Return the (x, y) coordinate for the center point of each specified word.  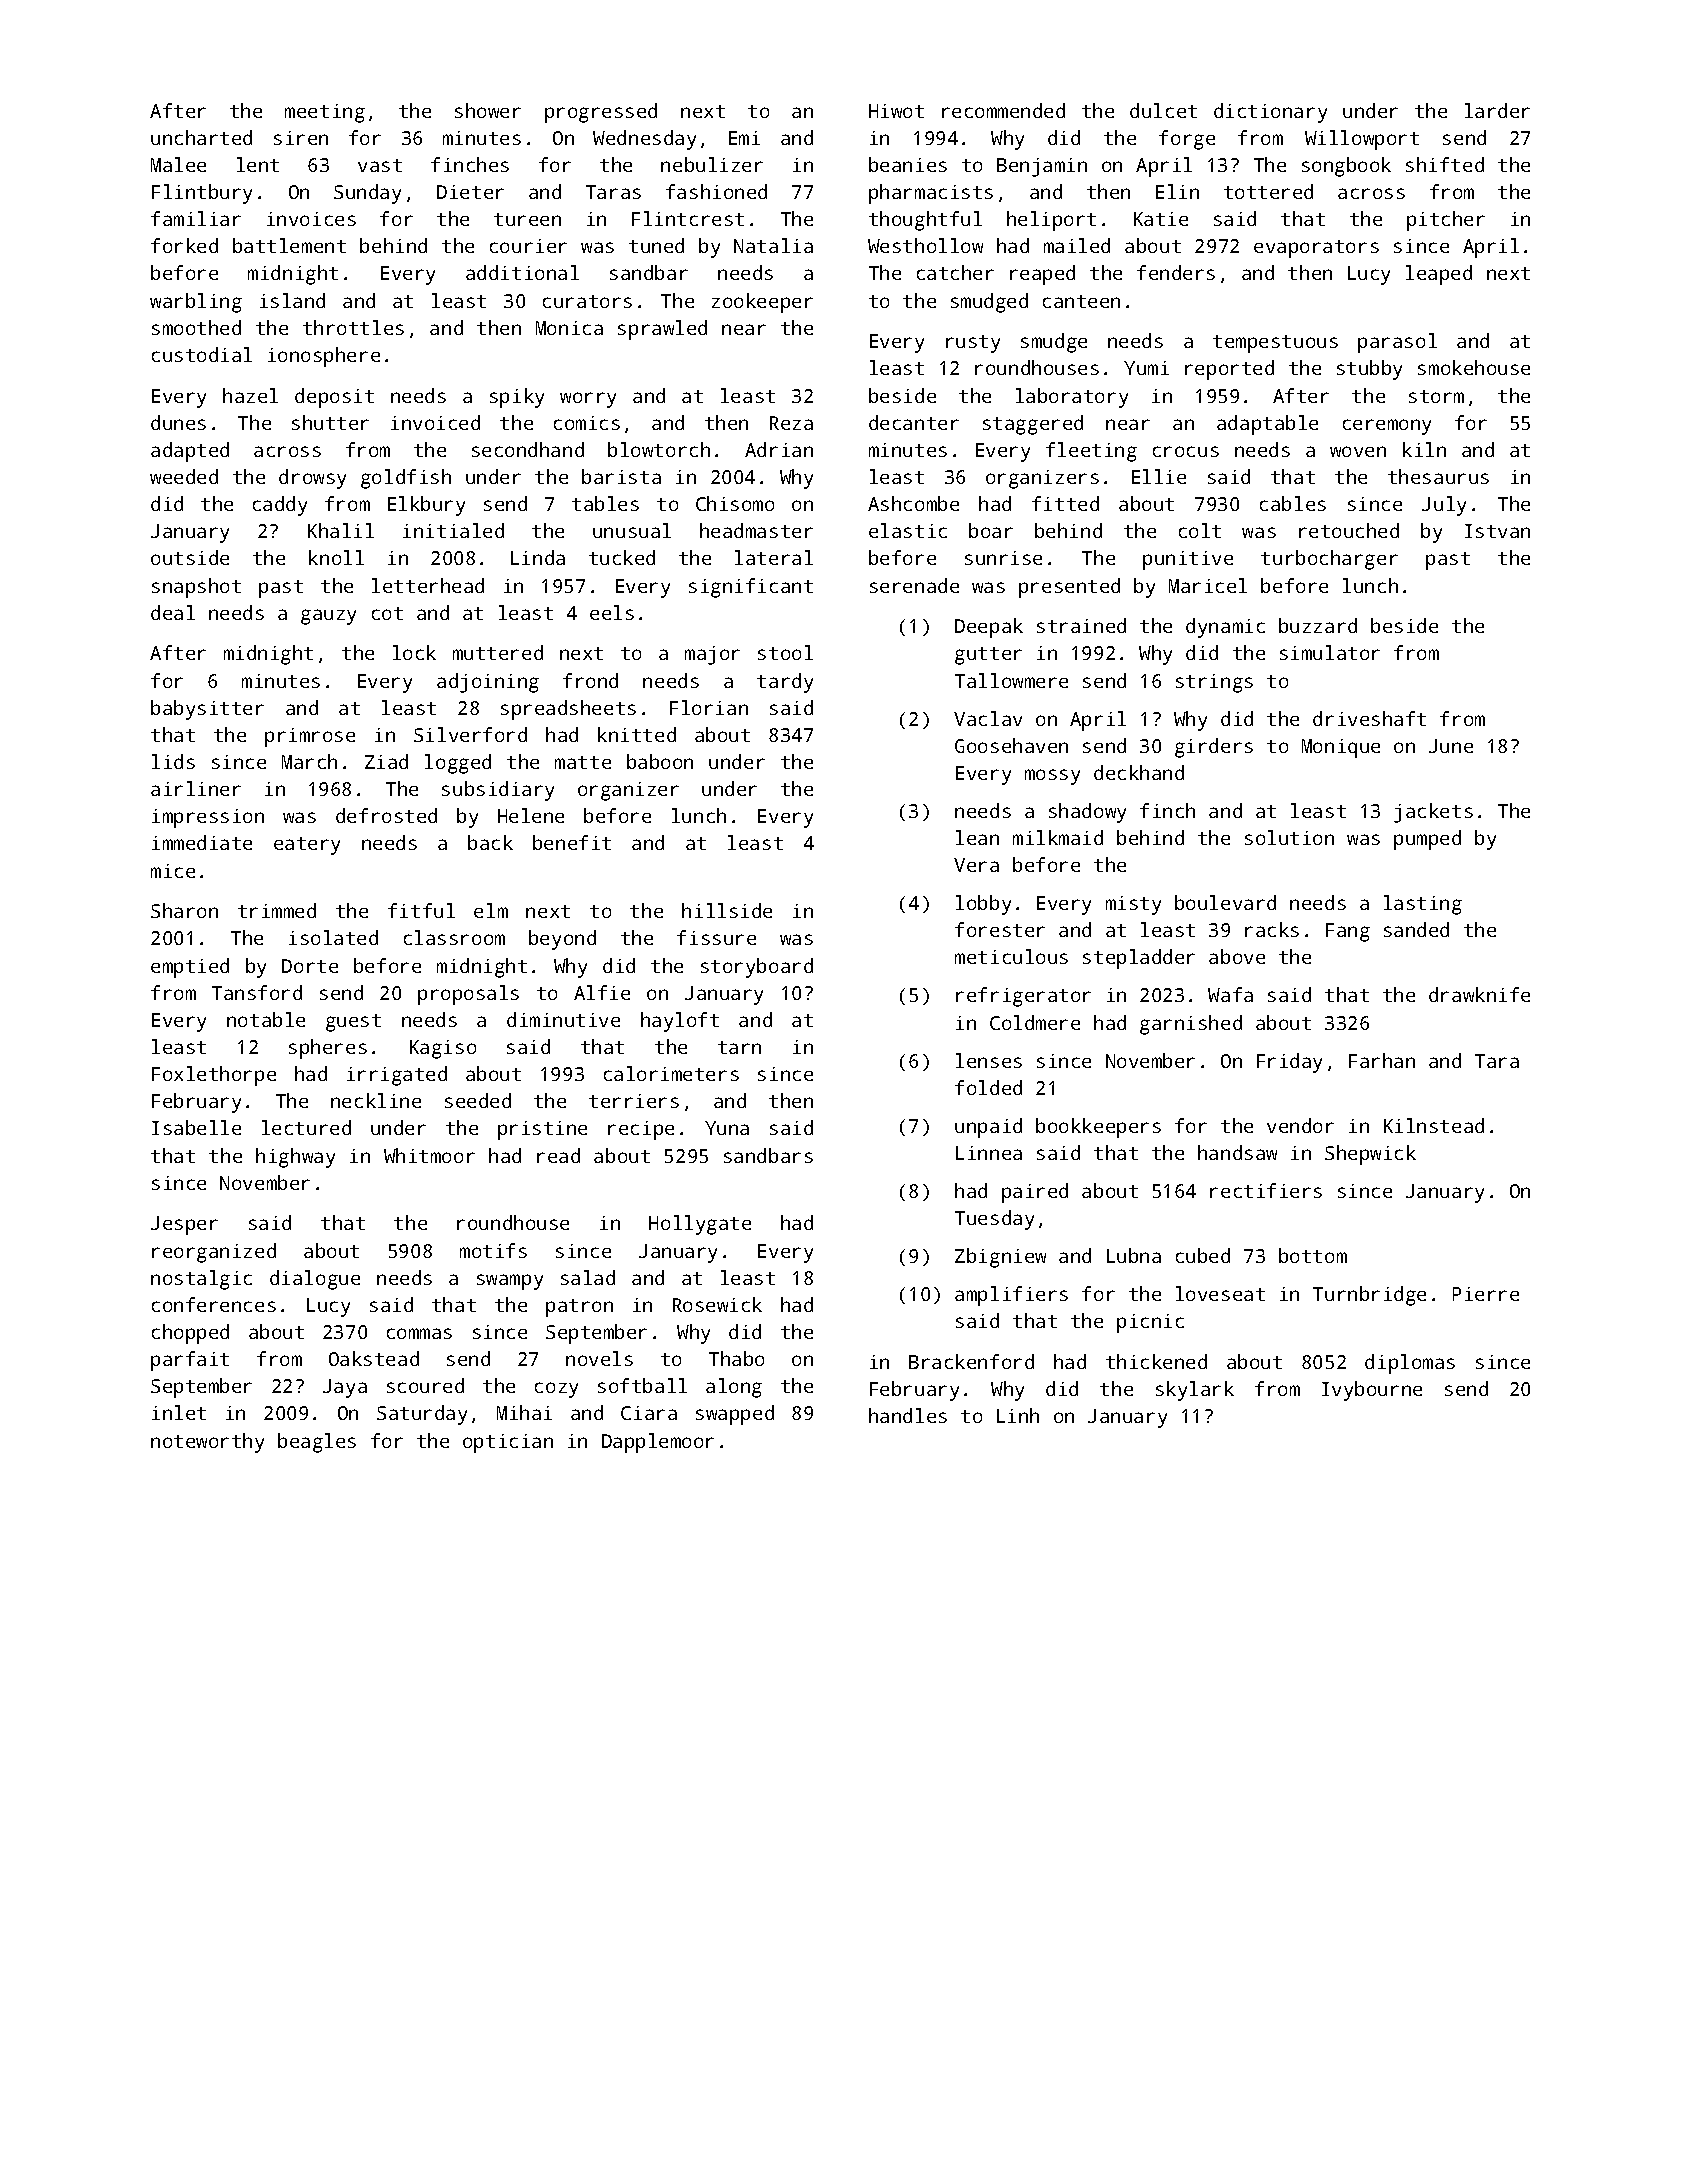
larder (1497, 110)
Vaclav (988, 718)
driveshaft (1369, 718)
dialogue (315, 1280)
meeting (325, 113)
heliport (1051, 221)
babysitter (207, 710)
